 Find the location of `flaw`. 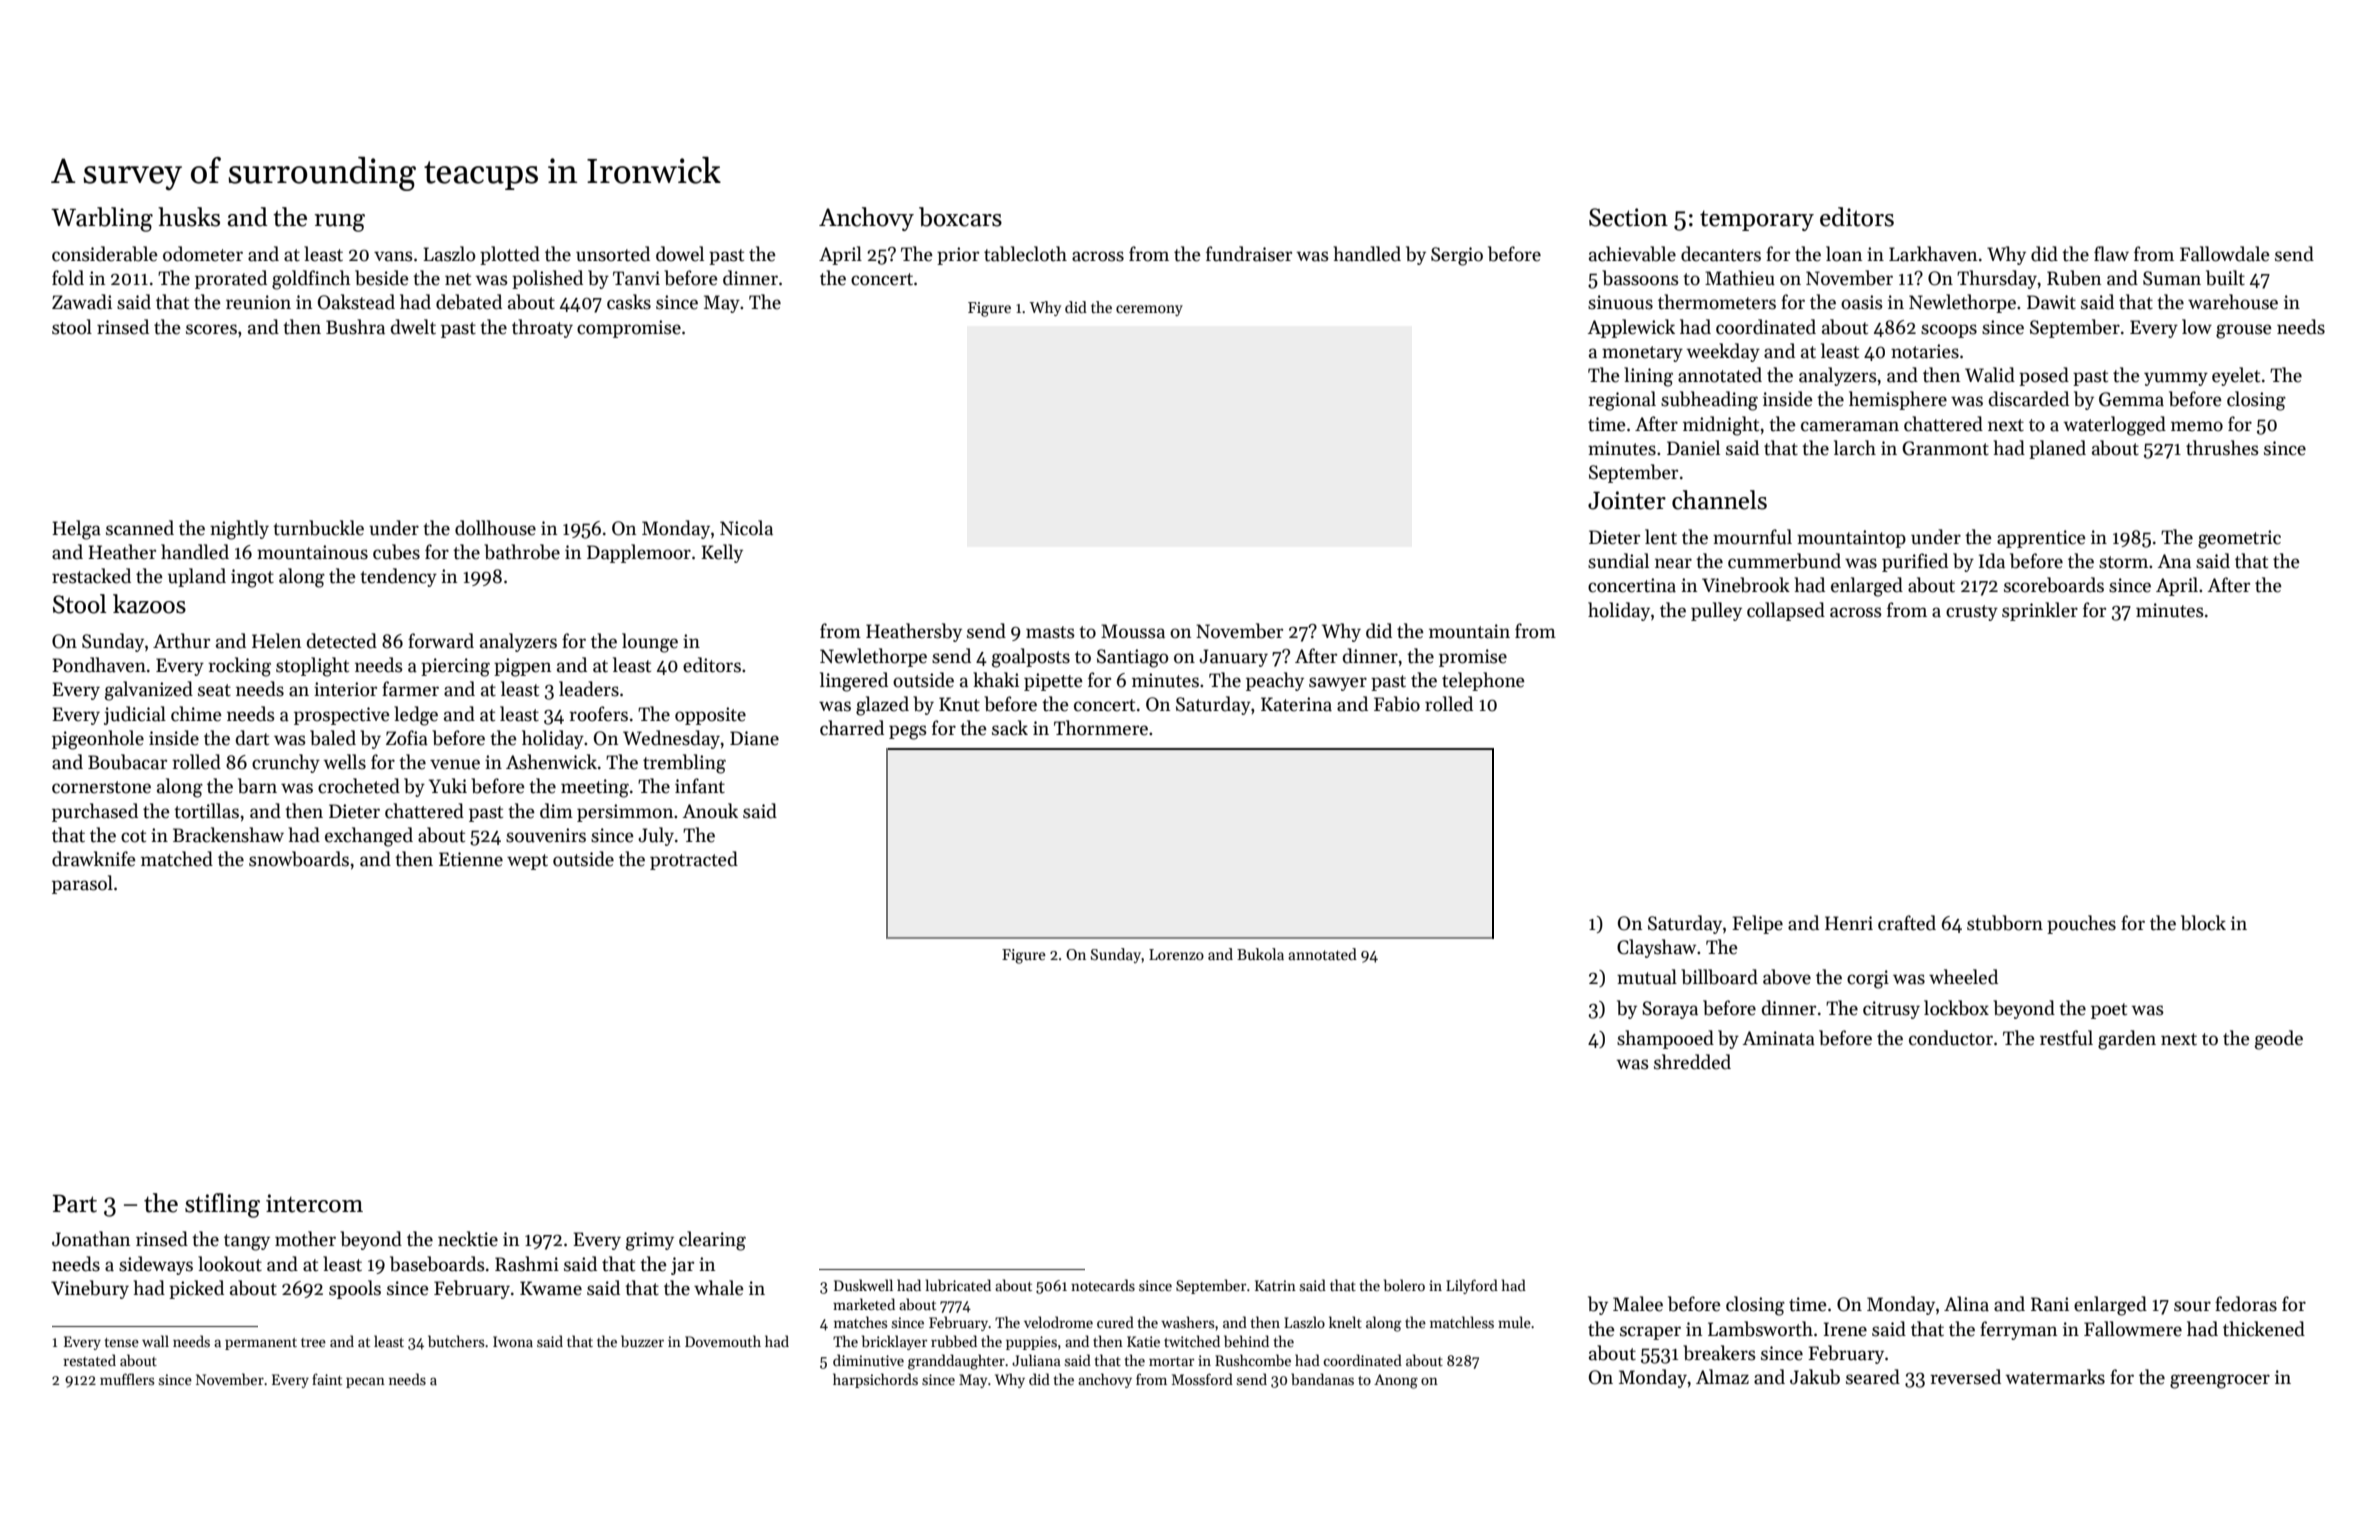

flaw is located at coordinates (2111, 254).
